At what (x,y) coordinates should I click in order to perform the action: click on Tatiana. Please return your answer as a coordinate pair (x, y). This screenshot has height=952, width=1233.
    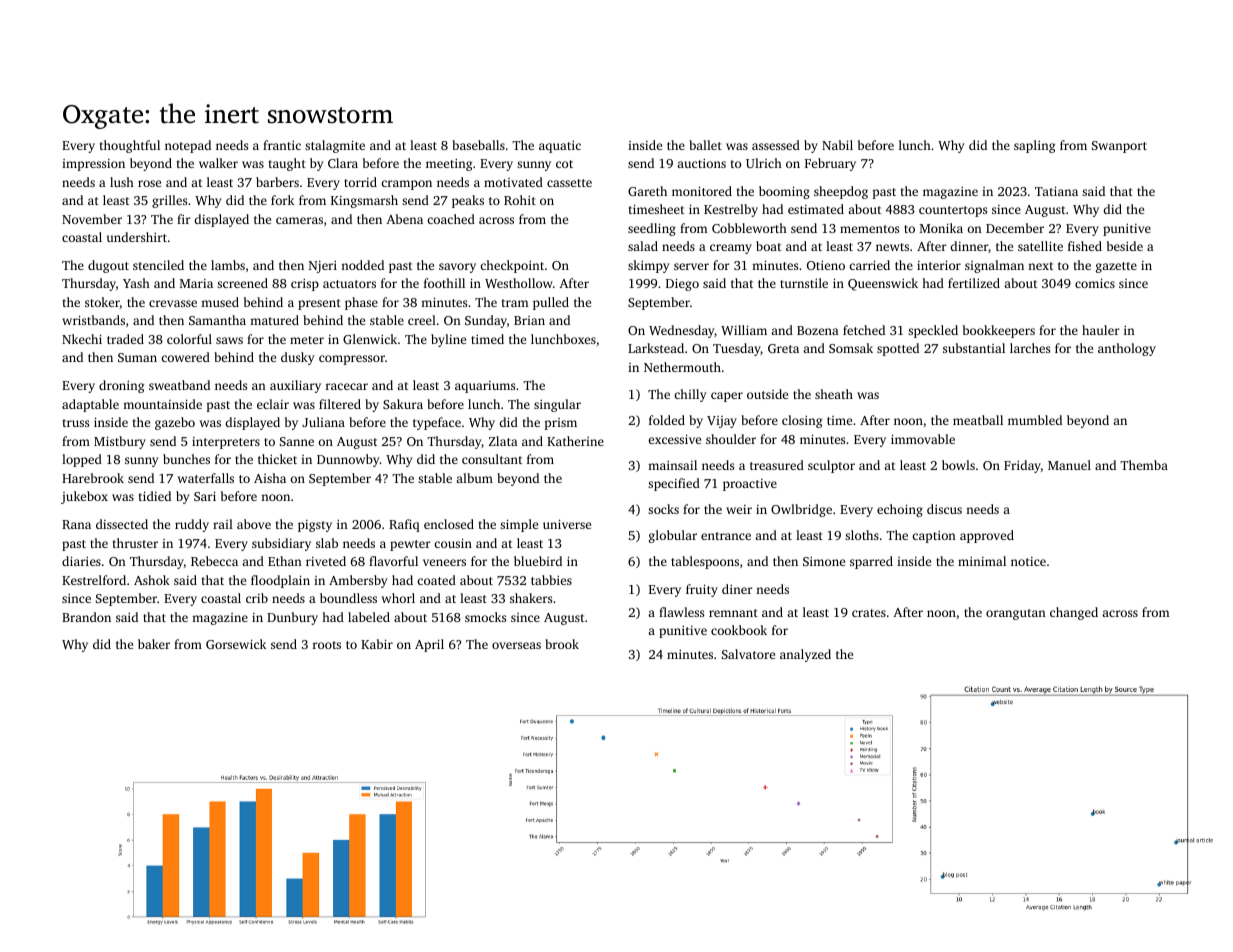
    Looking at the image, I should click on (1056, 191).
